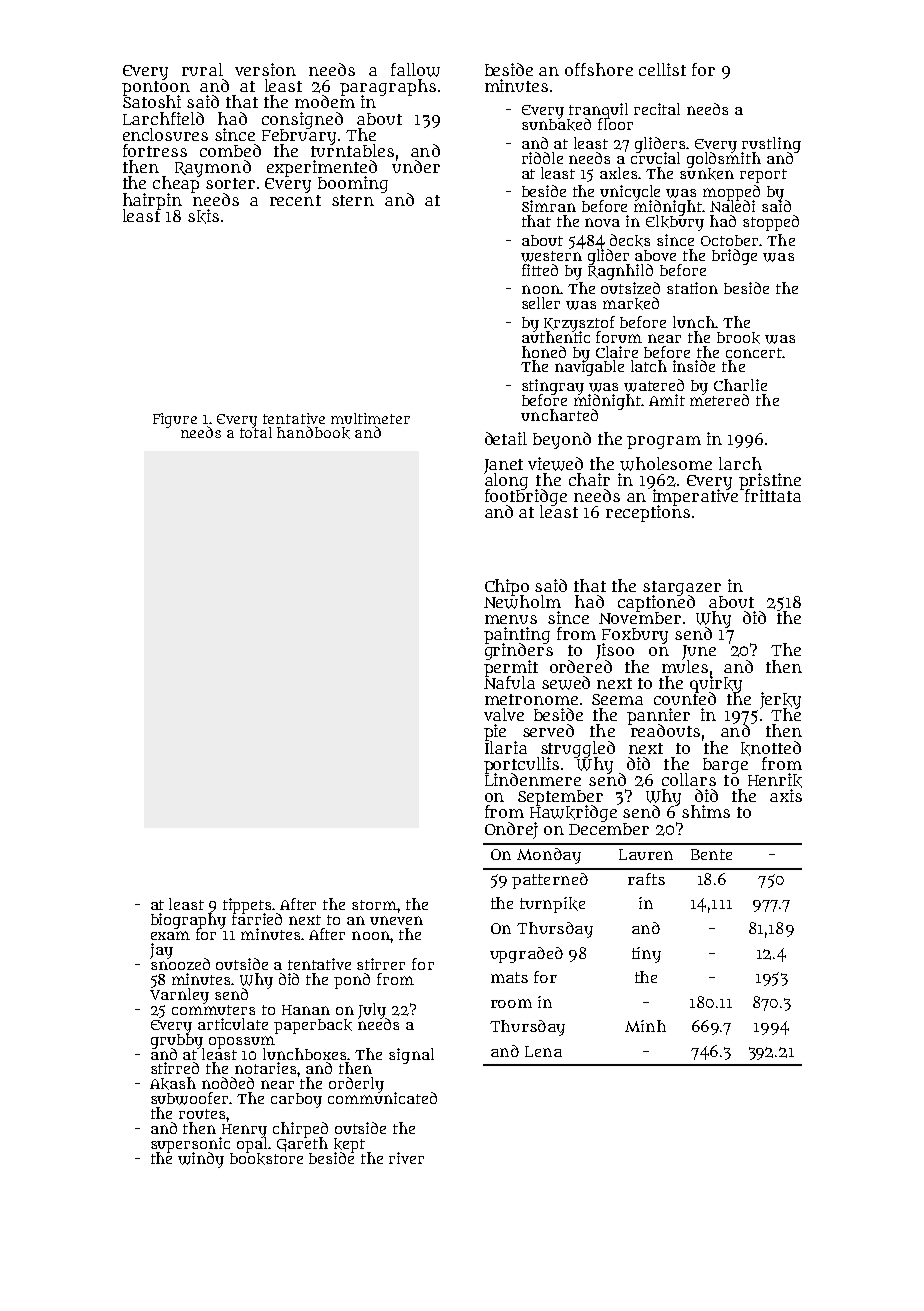  What do you see at coordinates (662, 69) in the document?
I see `cellist` at bounding box center [662, 69].
